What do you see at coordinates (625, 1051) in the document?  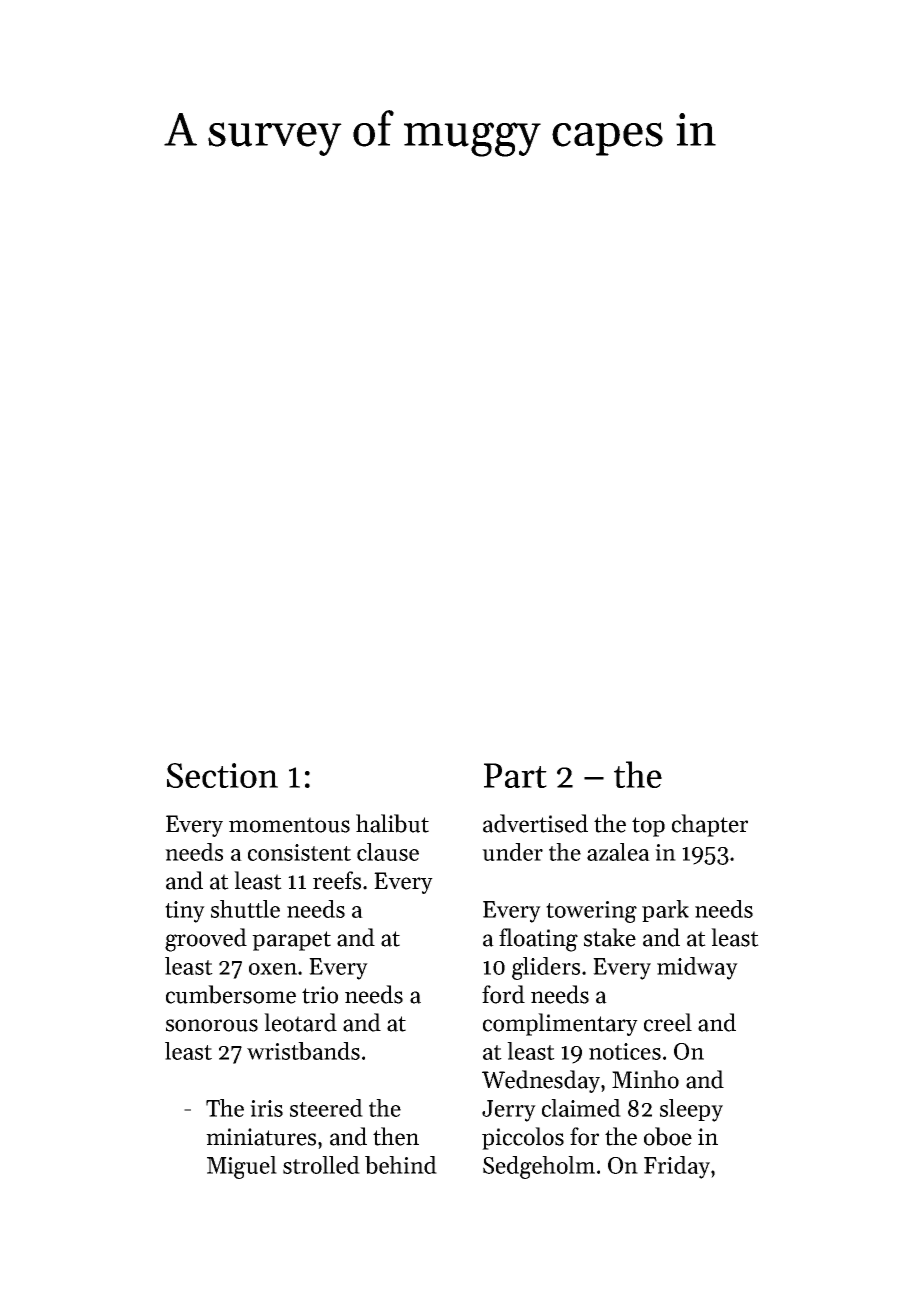 I see `notices` at bounding box center [625, 1051].
